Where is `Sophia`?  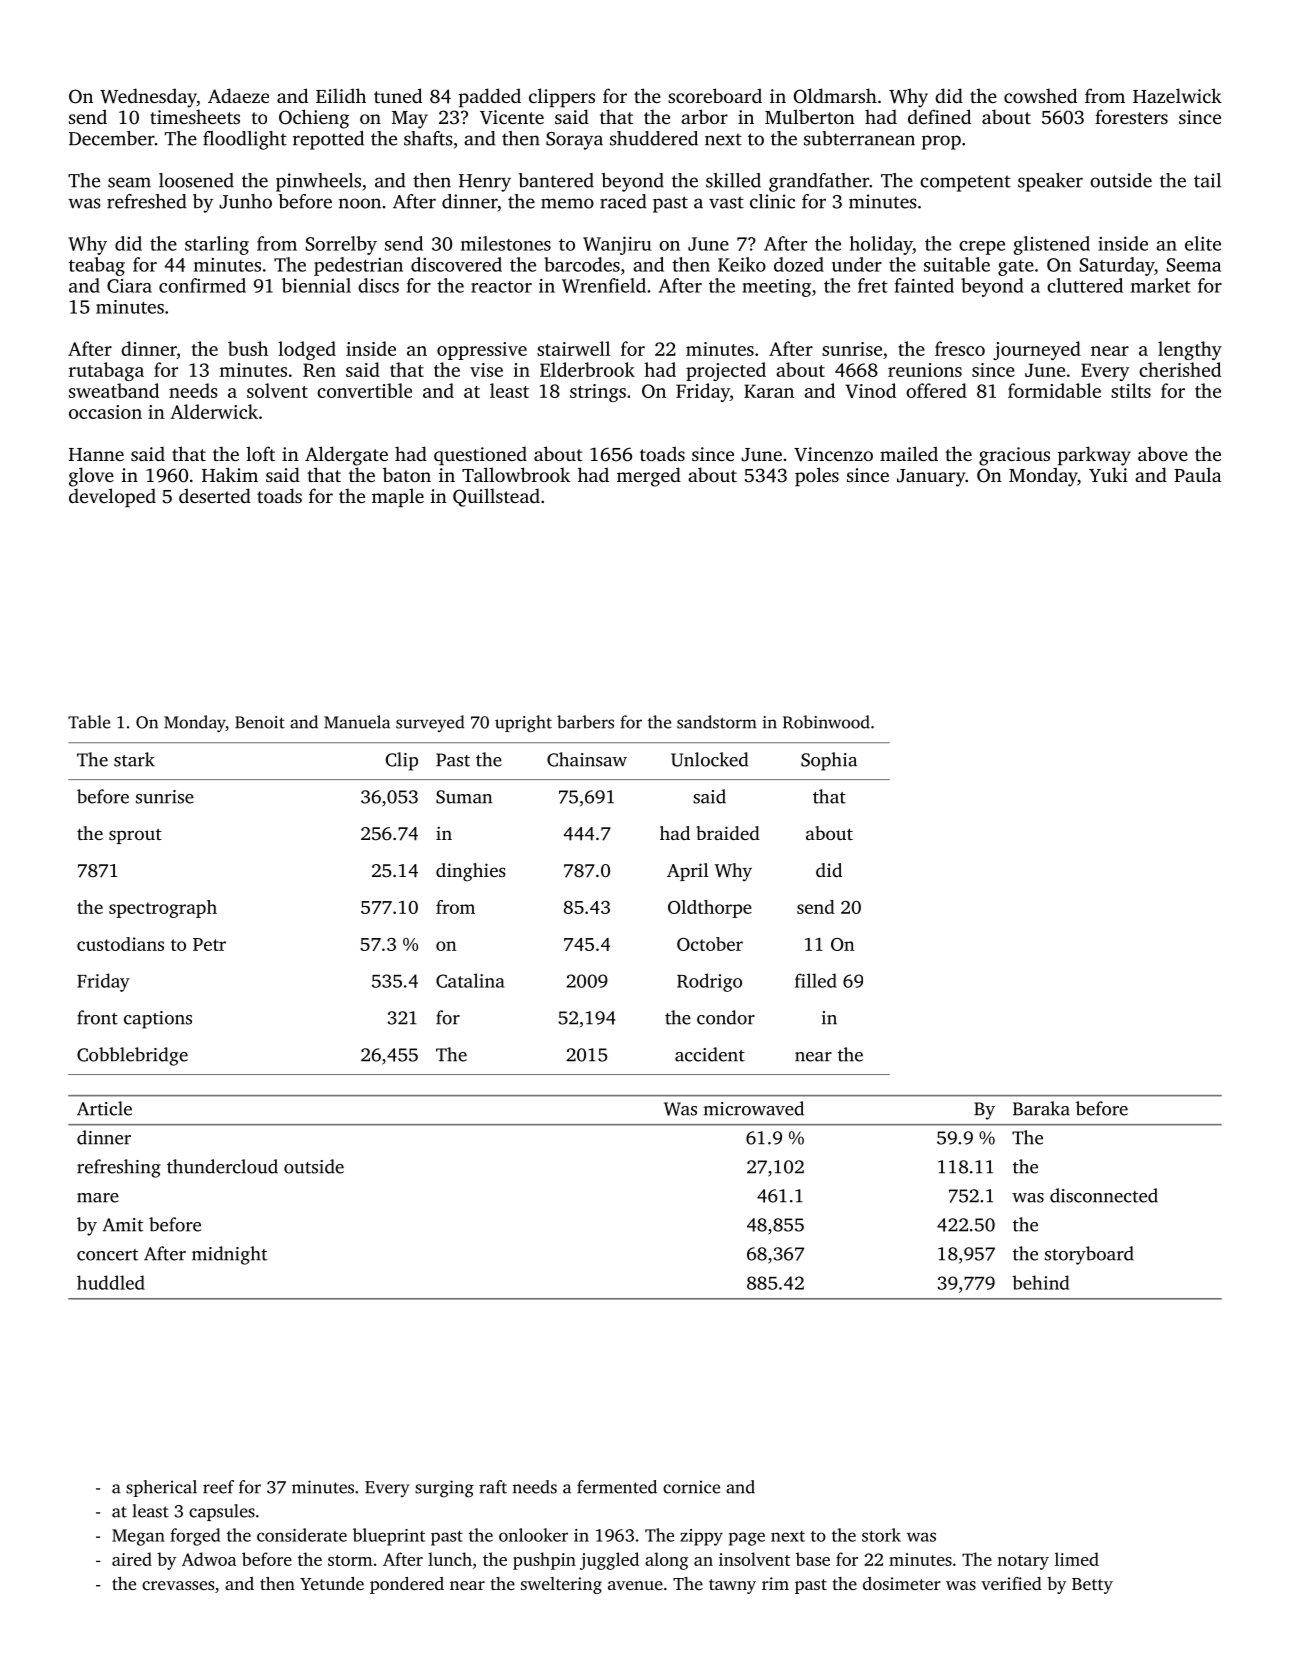
Sophia is located at coordinates (829, 761).
